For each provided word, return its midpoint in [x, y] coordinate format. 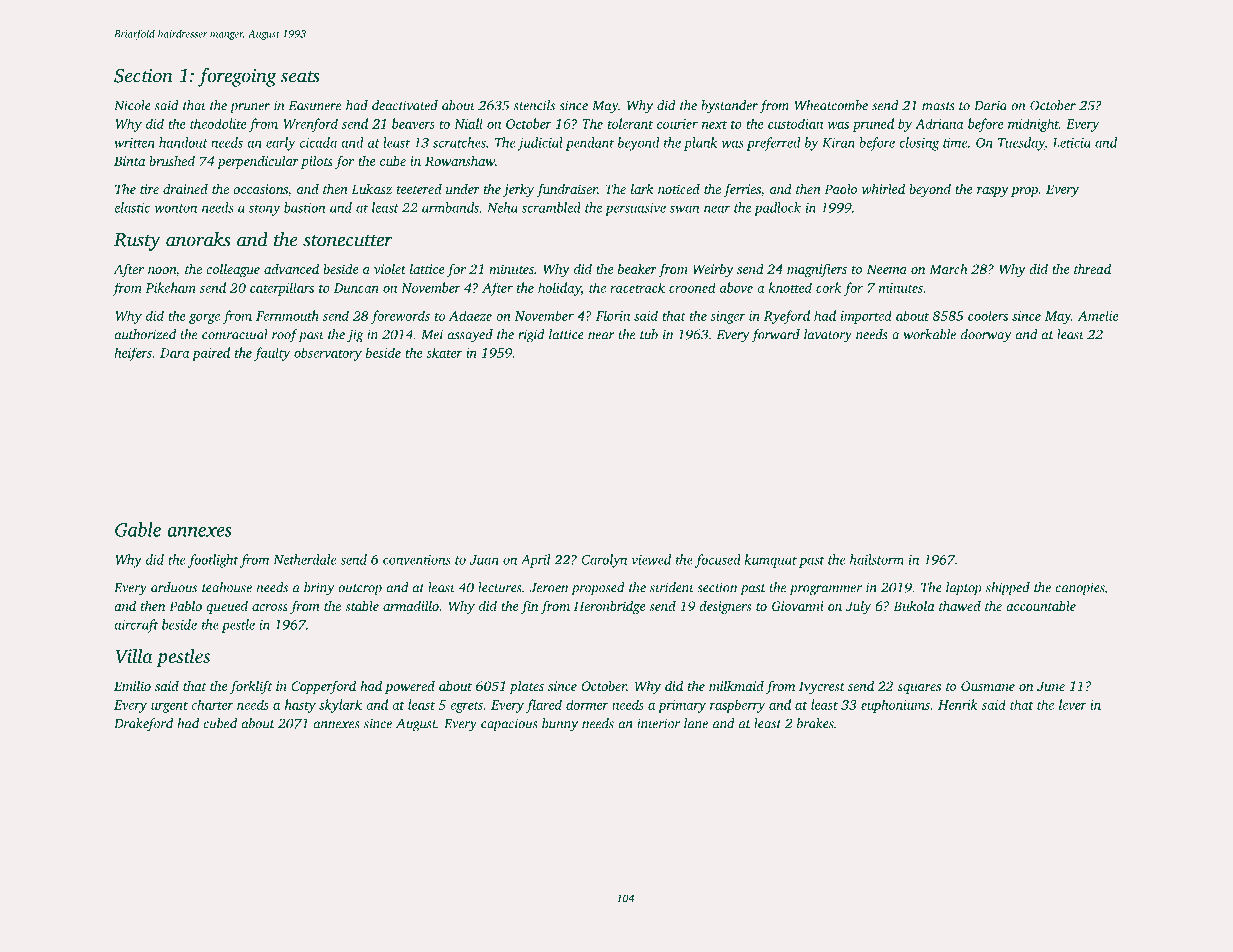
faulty [272, 354]
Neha [502, 207]
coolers [988, 315]
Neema [886, 269]
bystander [729, 107]
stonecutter [348, 241]
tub [649, 334]
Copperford [323, 687]
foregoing [237, 77]
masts [938, 106]
